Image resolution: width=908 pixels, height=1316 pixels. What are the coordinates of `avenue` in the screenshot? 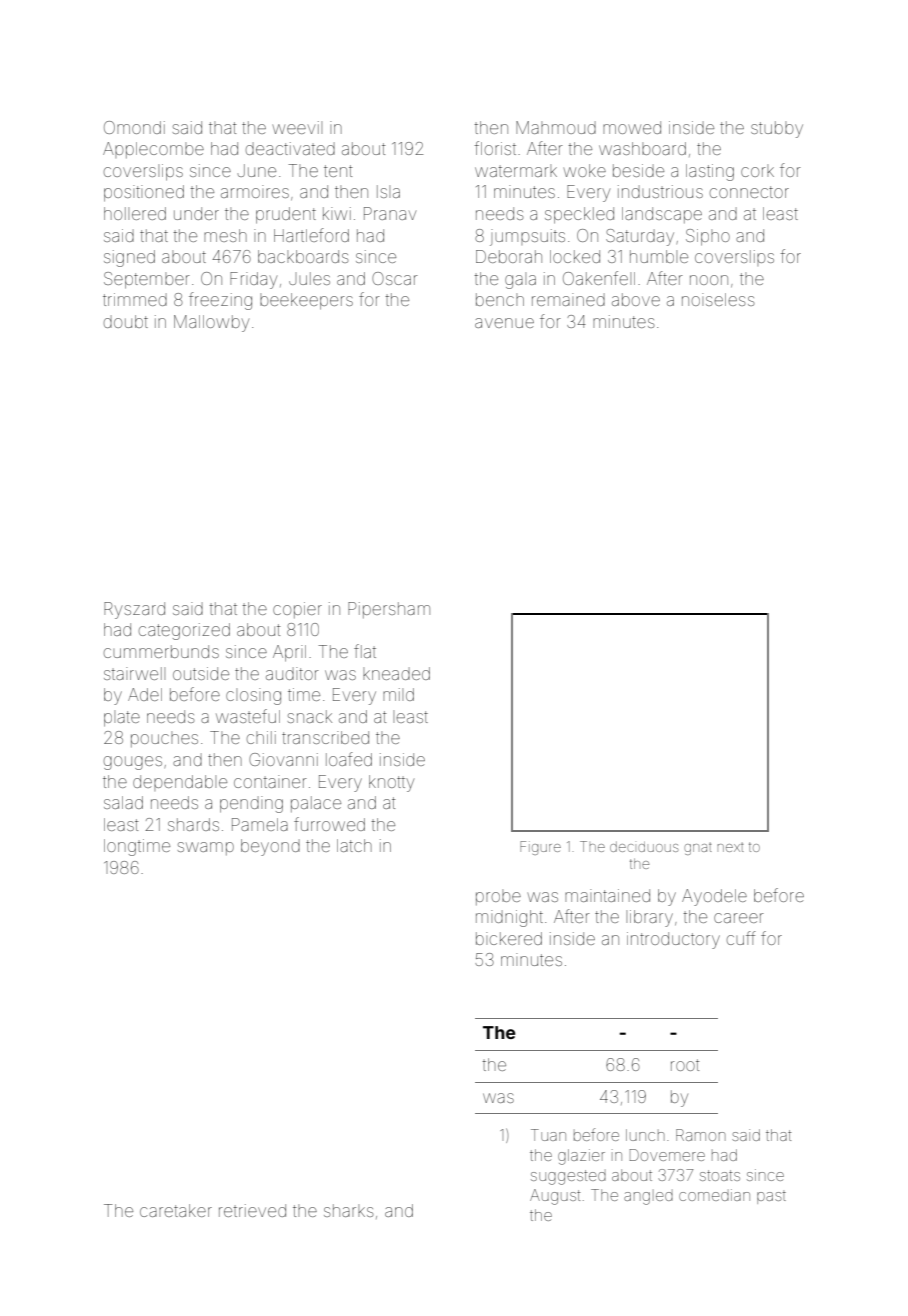 It's located at (504, 323).
